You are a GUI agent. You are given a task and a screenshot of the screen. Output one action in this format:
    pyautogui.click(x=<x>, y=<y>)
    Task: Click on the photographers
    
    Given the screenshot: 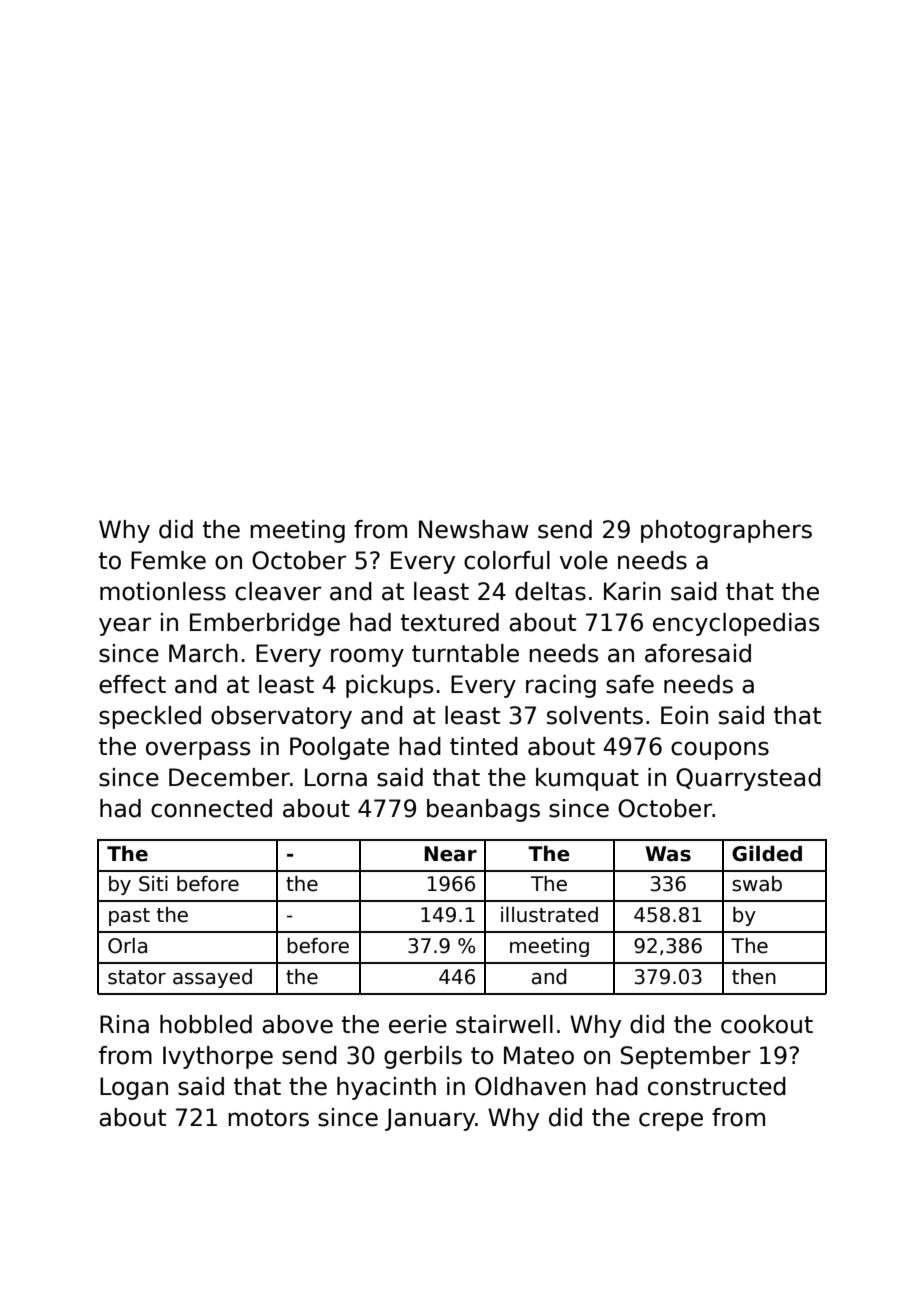 What is the action you would take?
    pyautogui.click(x=726, y=531)
